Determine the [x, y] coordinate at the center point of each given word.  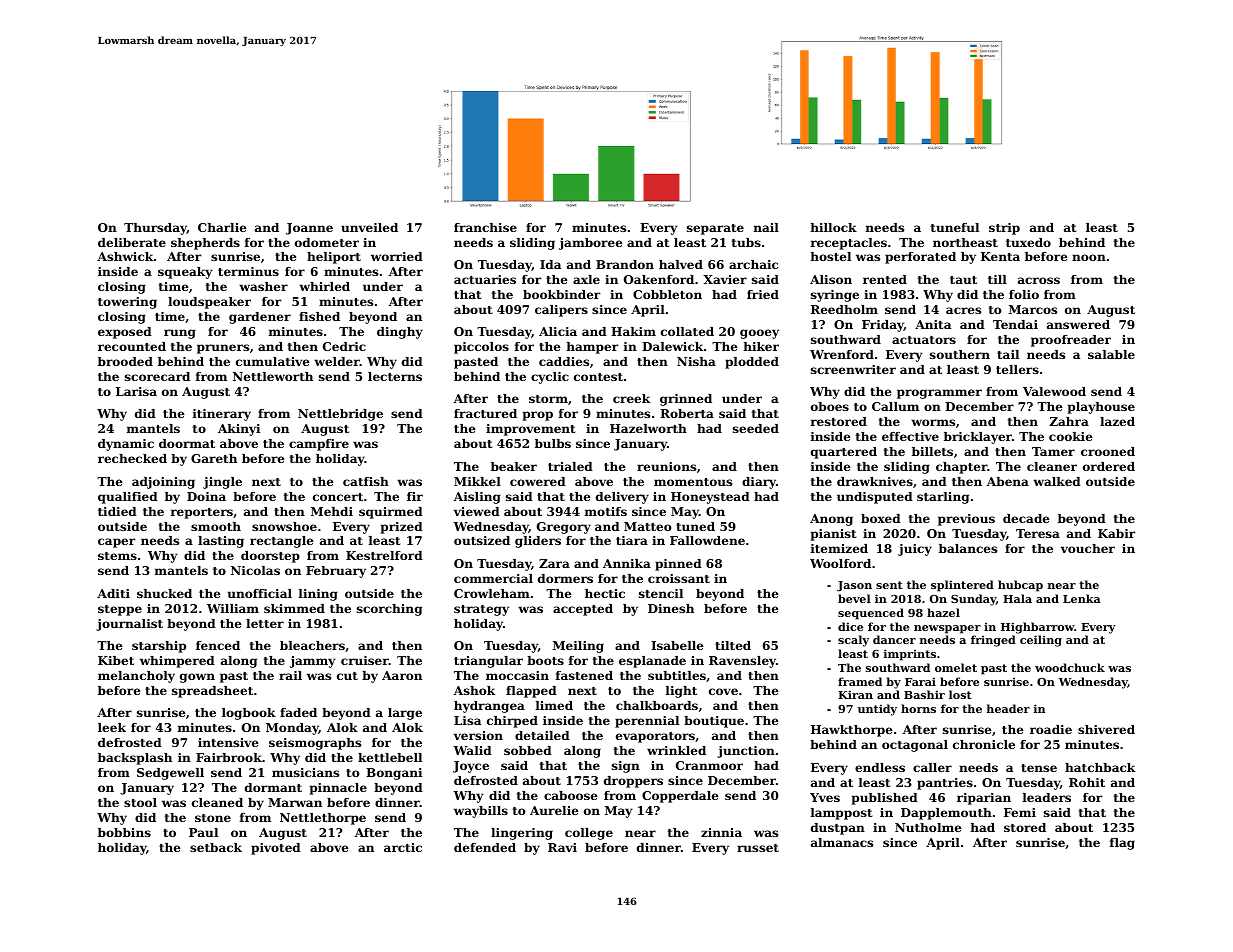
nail [766, 227]
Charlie [222, 227]
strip [1004, 229]
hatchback [1100, 767]
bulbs [553, 443]
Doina [206, 496]
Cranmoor [709, 765]
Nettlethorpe [323, 819]
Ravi [562, 847]
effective [910, 436]
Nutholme [928, 827]
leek [112, 727]
